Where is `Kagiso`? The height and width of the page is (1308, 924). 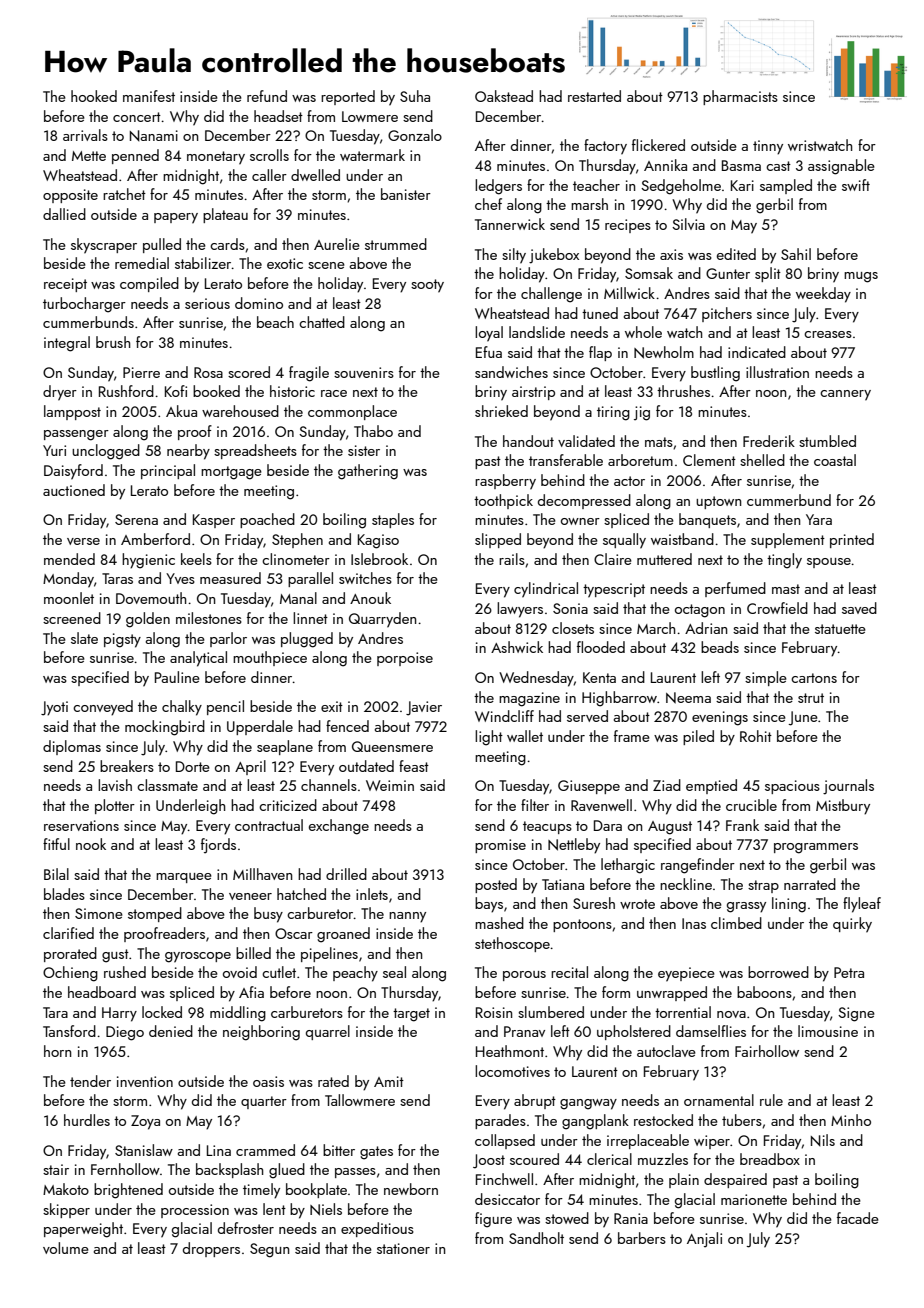 Kagiso is located at coordinates (378, 541).
